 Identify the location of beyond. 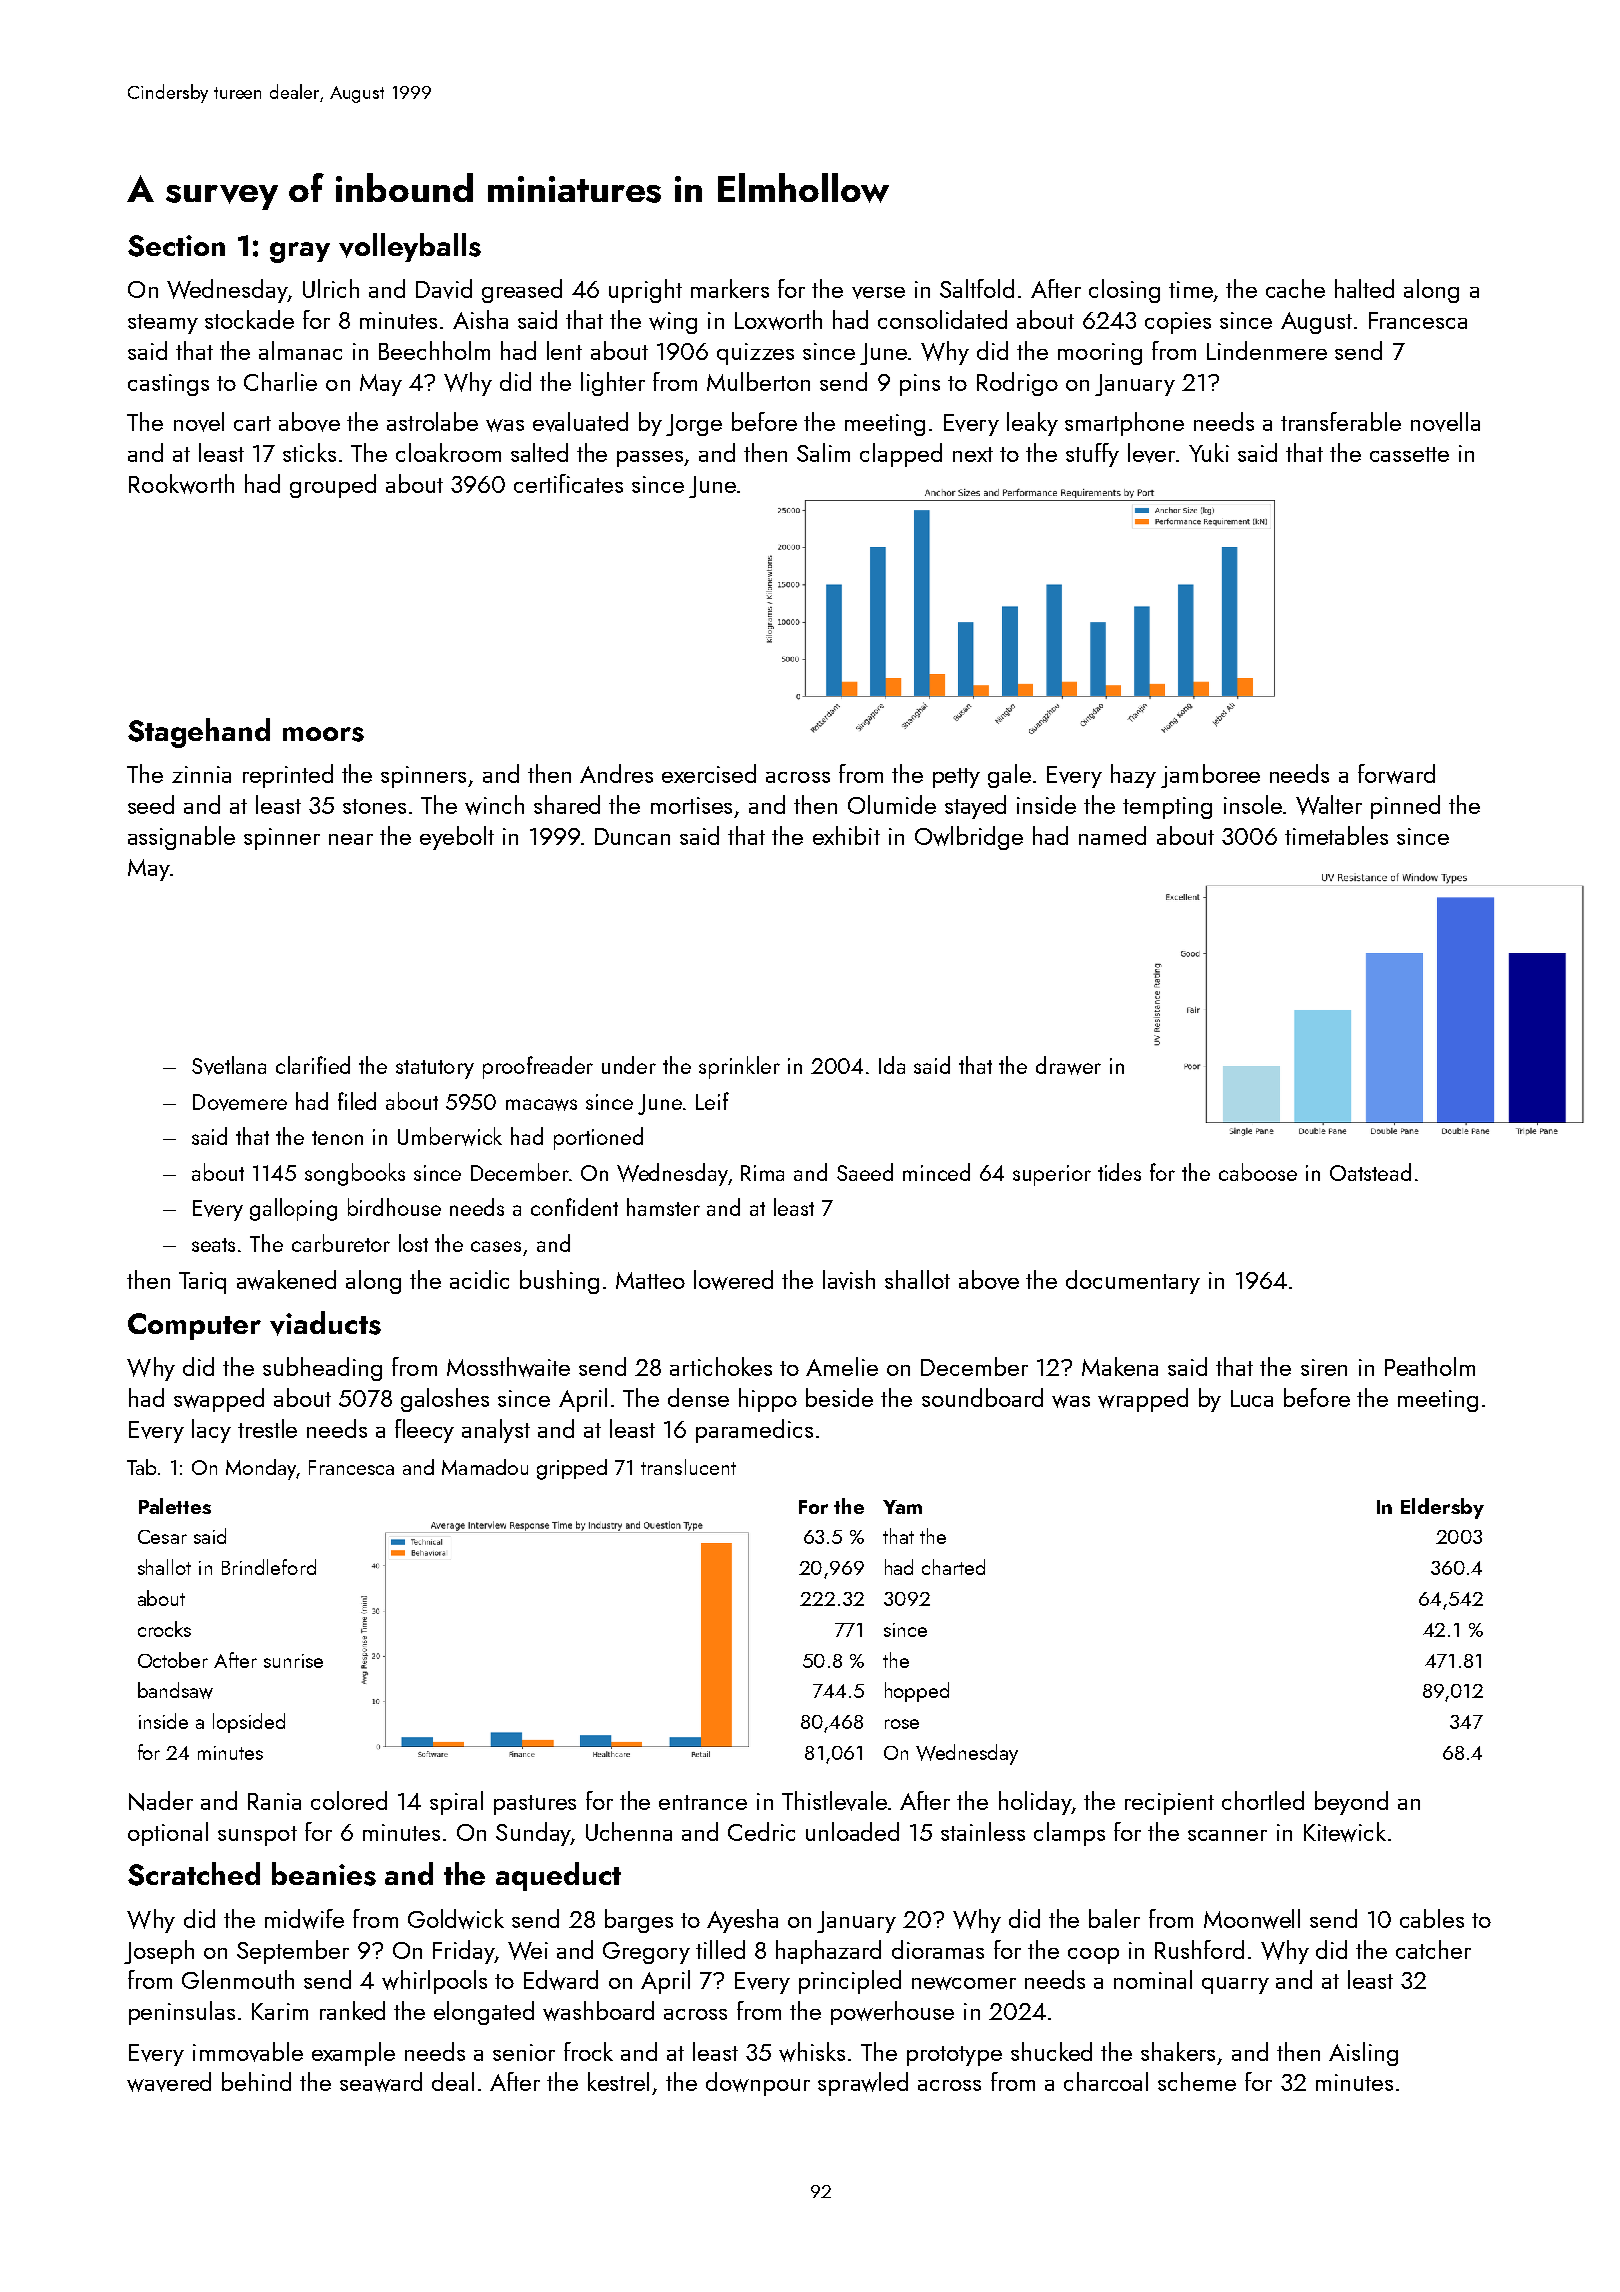
(1351, 1803).
